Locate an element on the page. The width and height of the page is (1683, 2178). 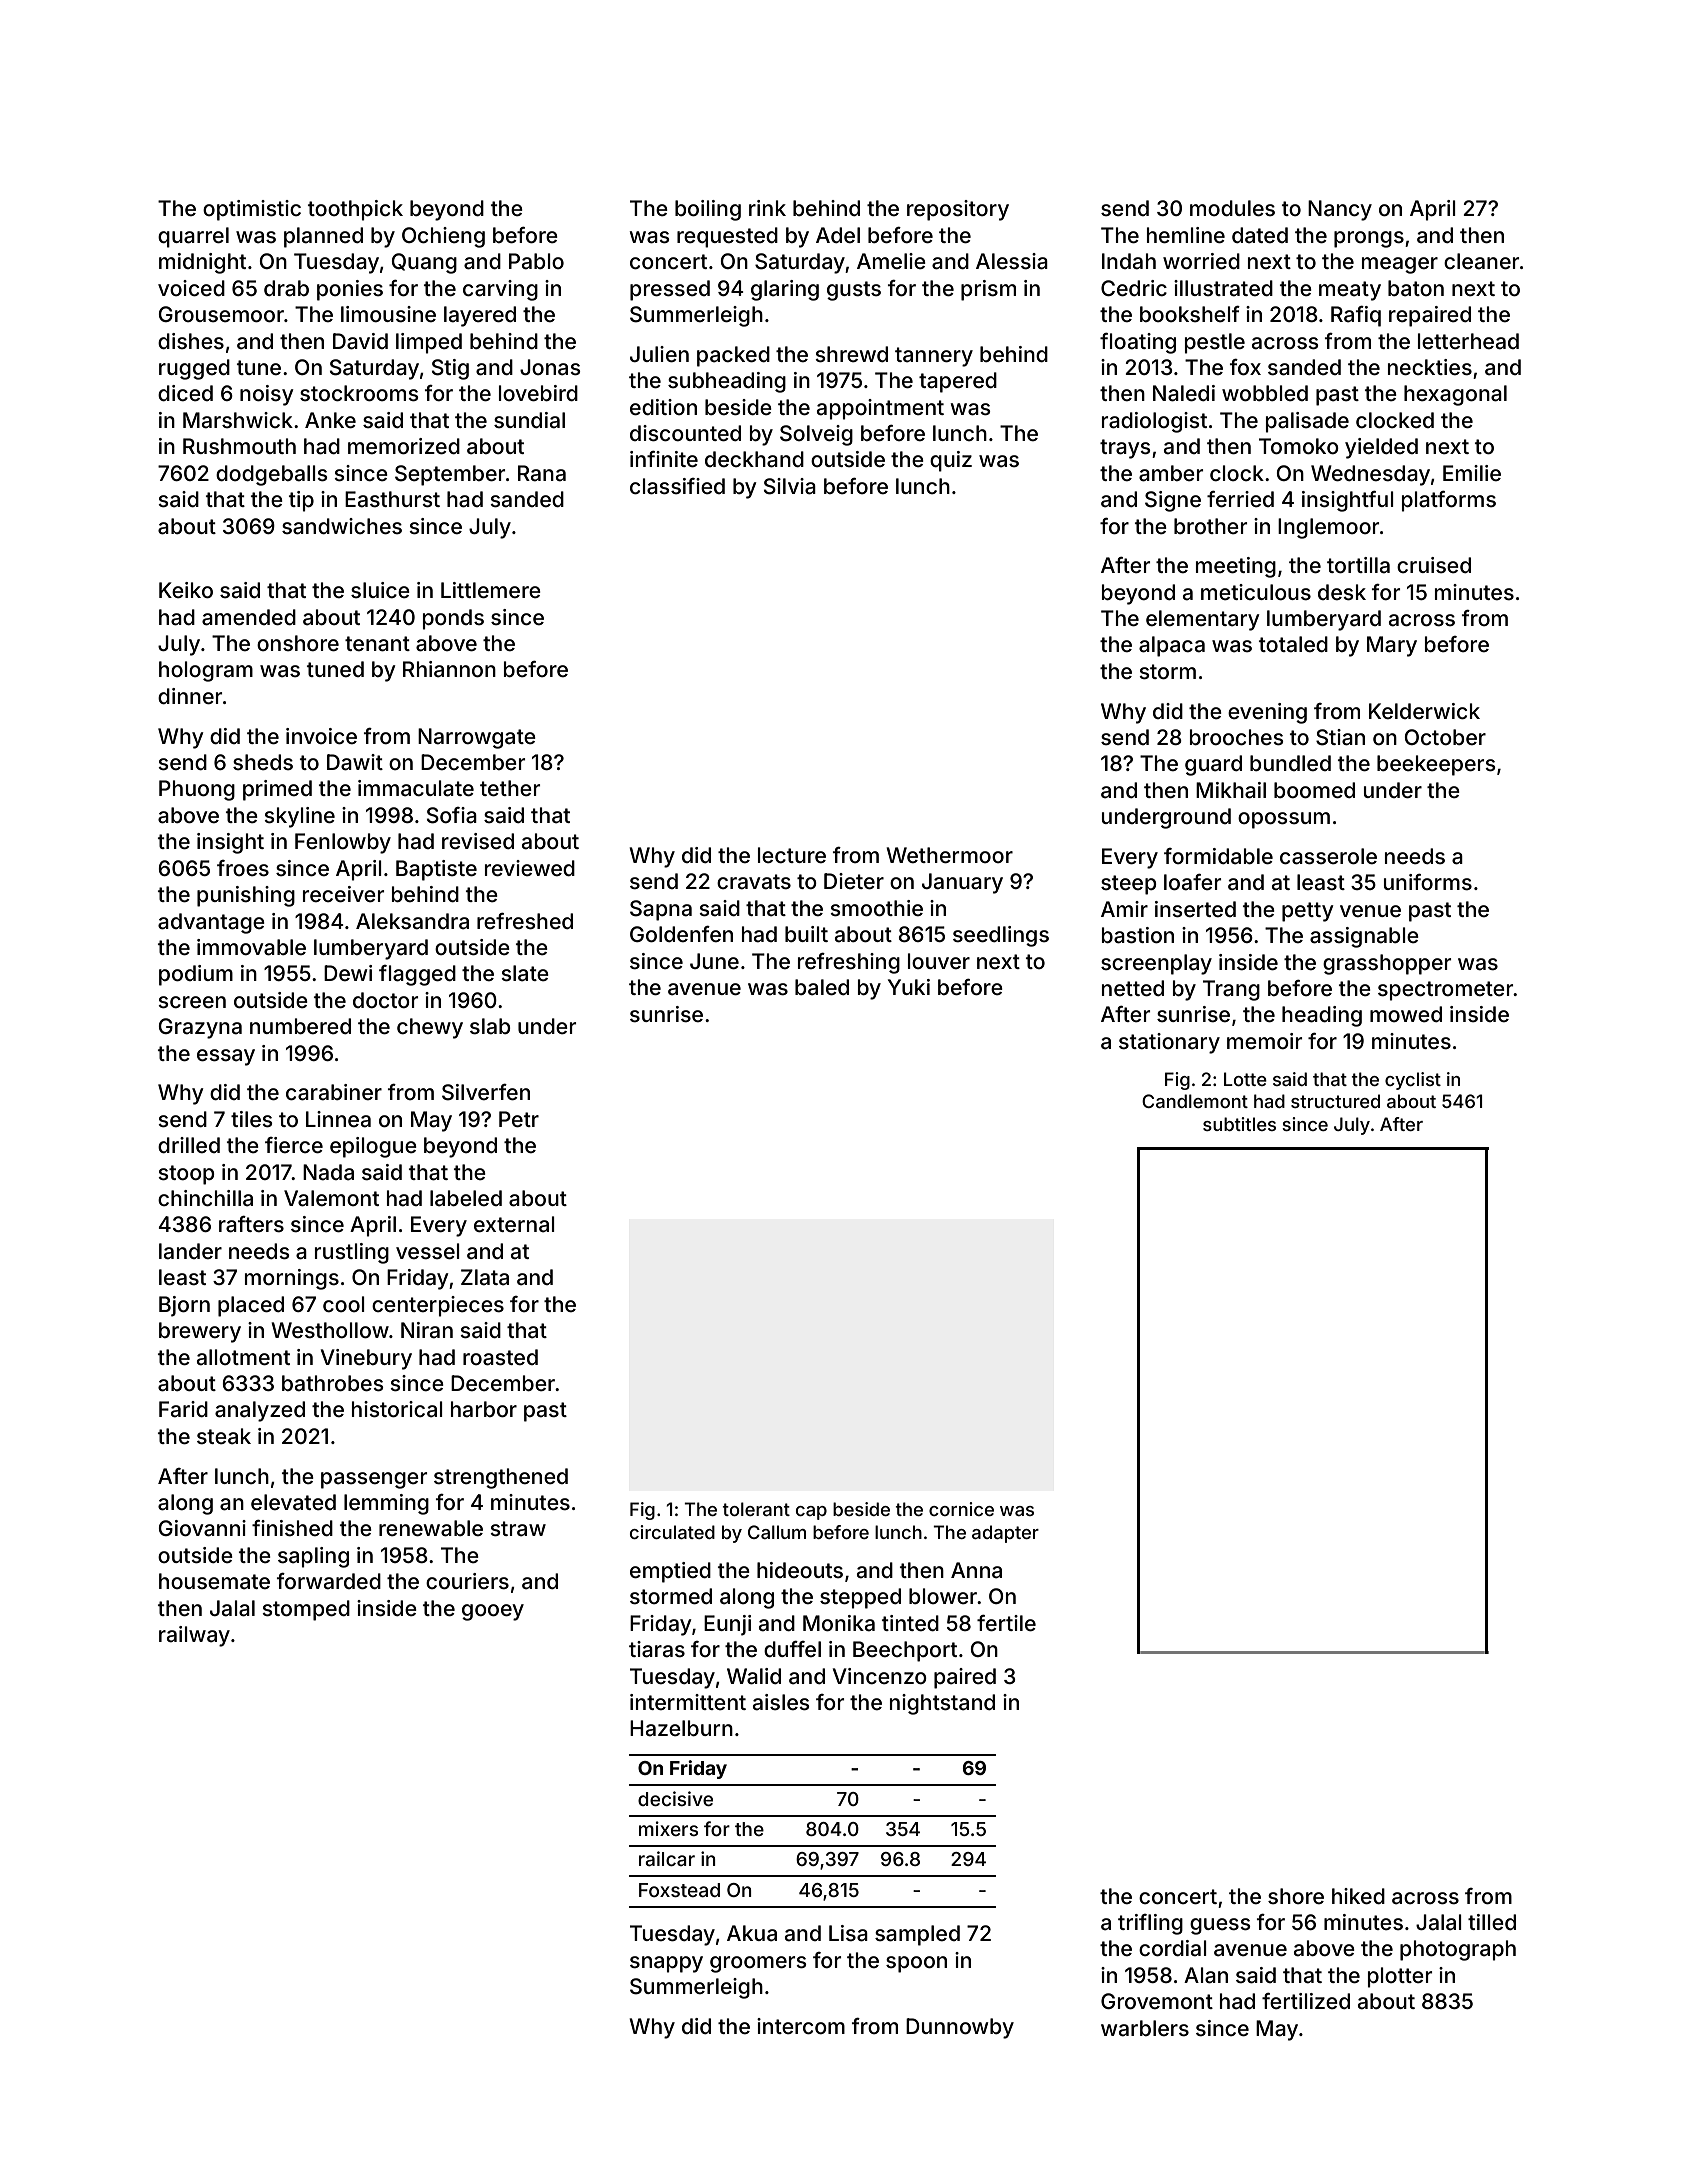
snappy is located at coordinates (666, 1964).
